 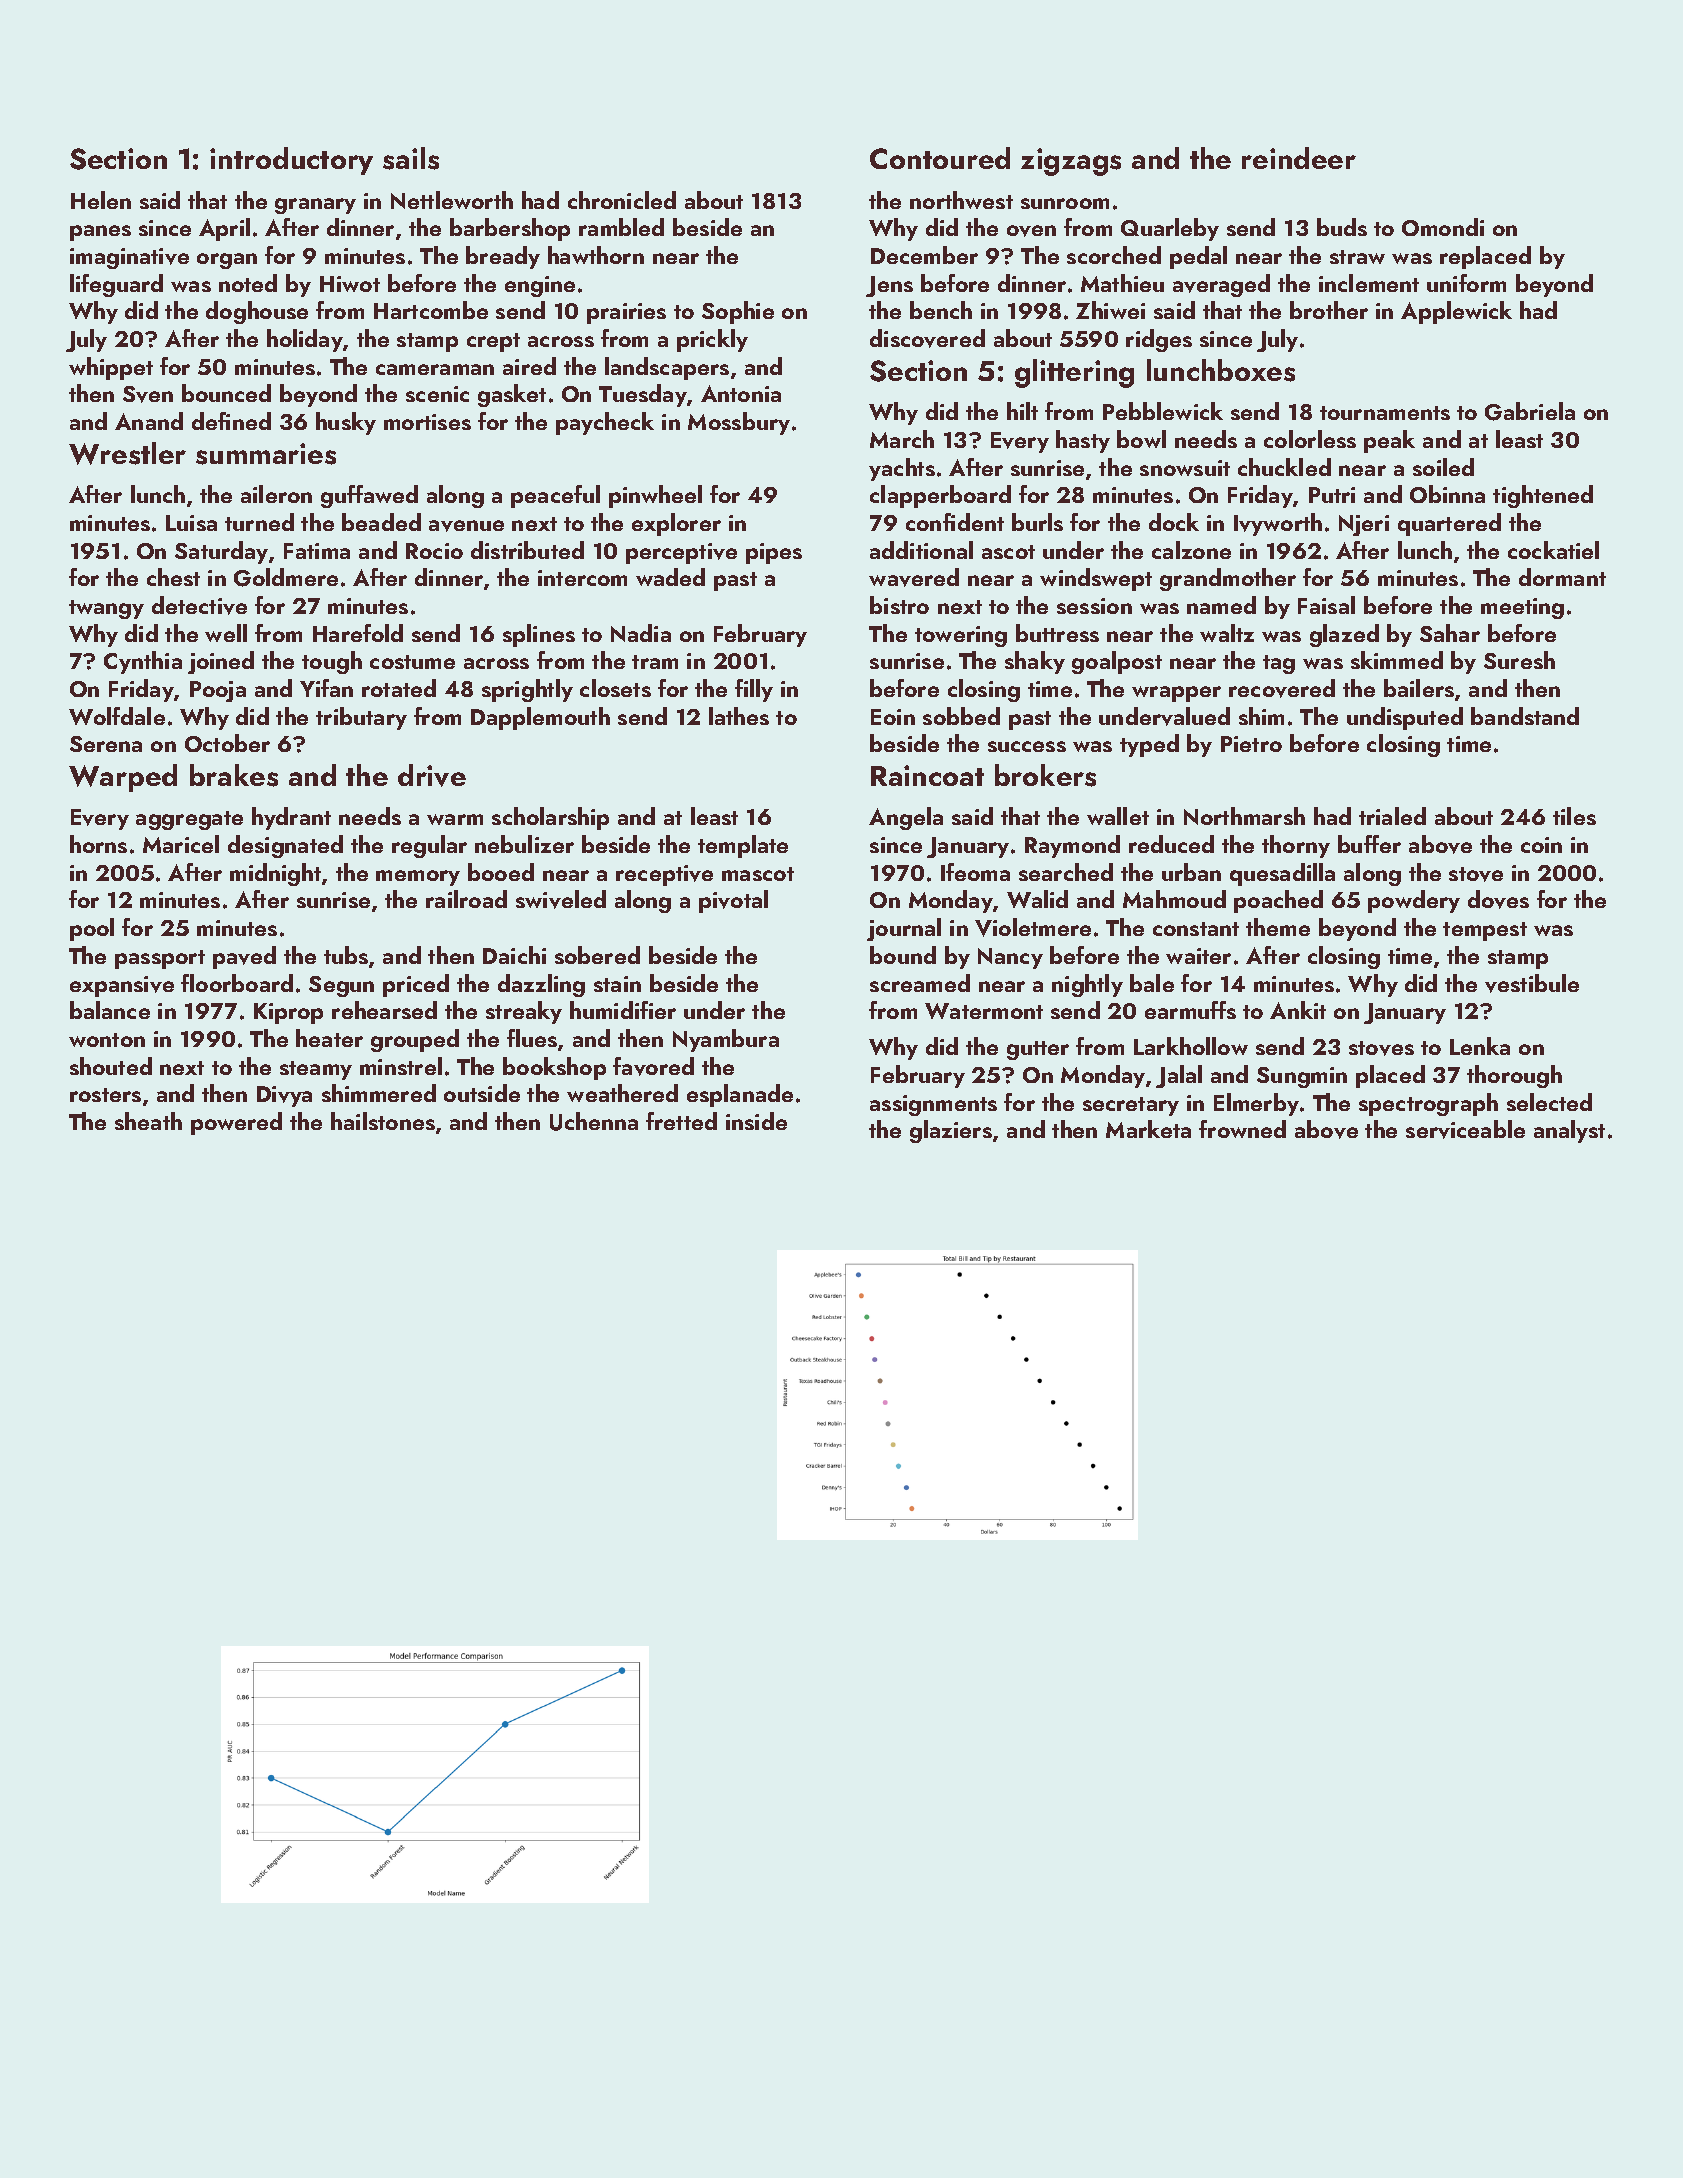 I want to click on Angela, so click(x=906, y=818).
